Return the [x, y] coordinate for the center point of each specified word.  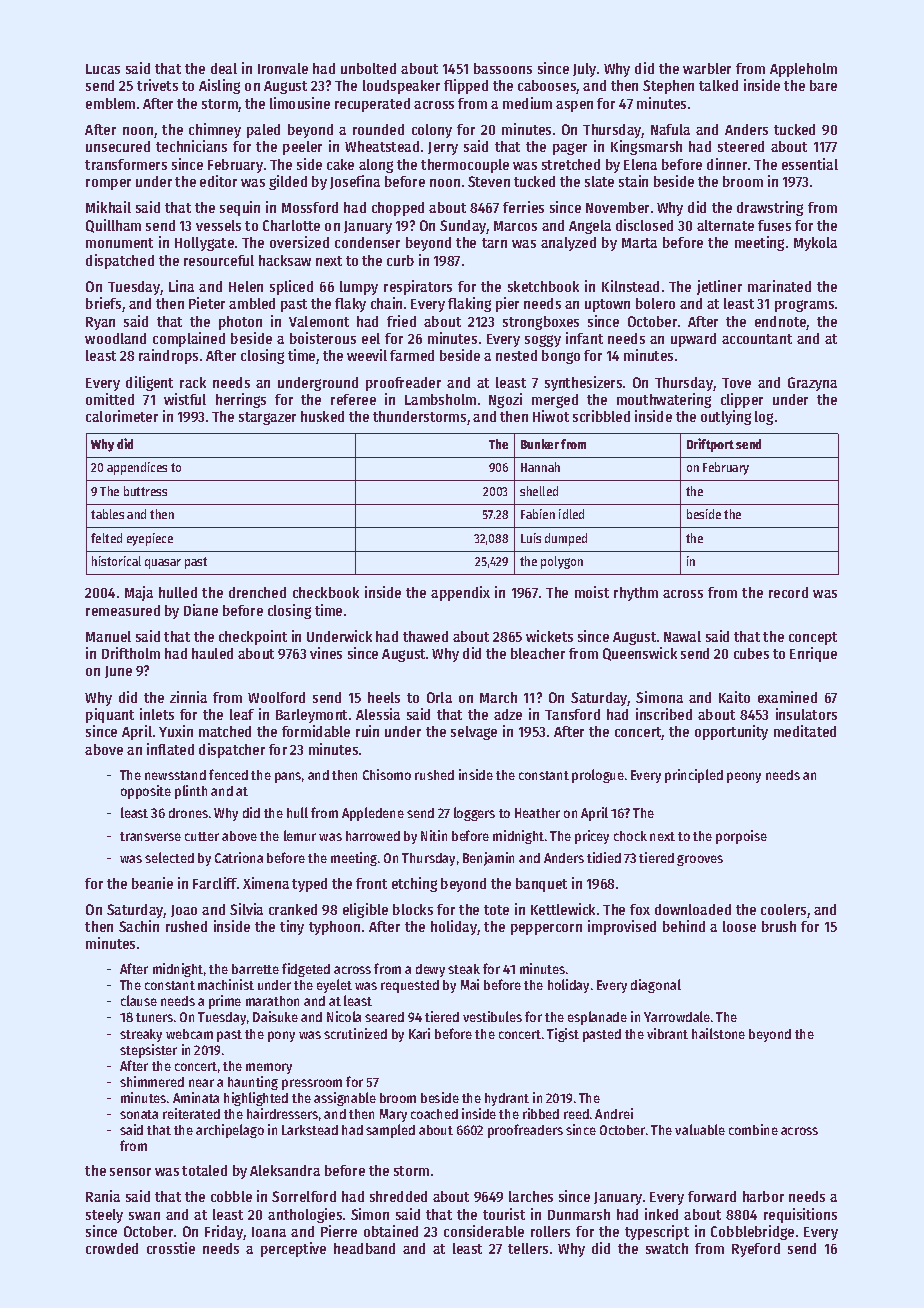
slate [599, 181]
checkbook [326, 592]
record [788, 592]
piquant [110, 715]
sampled [390, 1131]
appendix [460, 593]
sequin [240, 208]
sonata [139, 1114]
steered [741, 146]
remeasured [123, 610]
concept [813, 638]
